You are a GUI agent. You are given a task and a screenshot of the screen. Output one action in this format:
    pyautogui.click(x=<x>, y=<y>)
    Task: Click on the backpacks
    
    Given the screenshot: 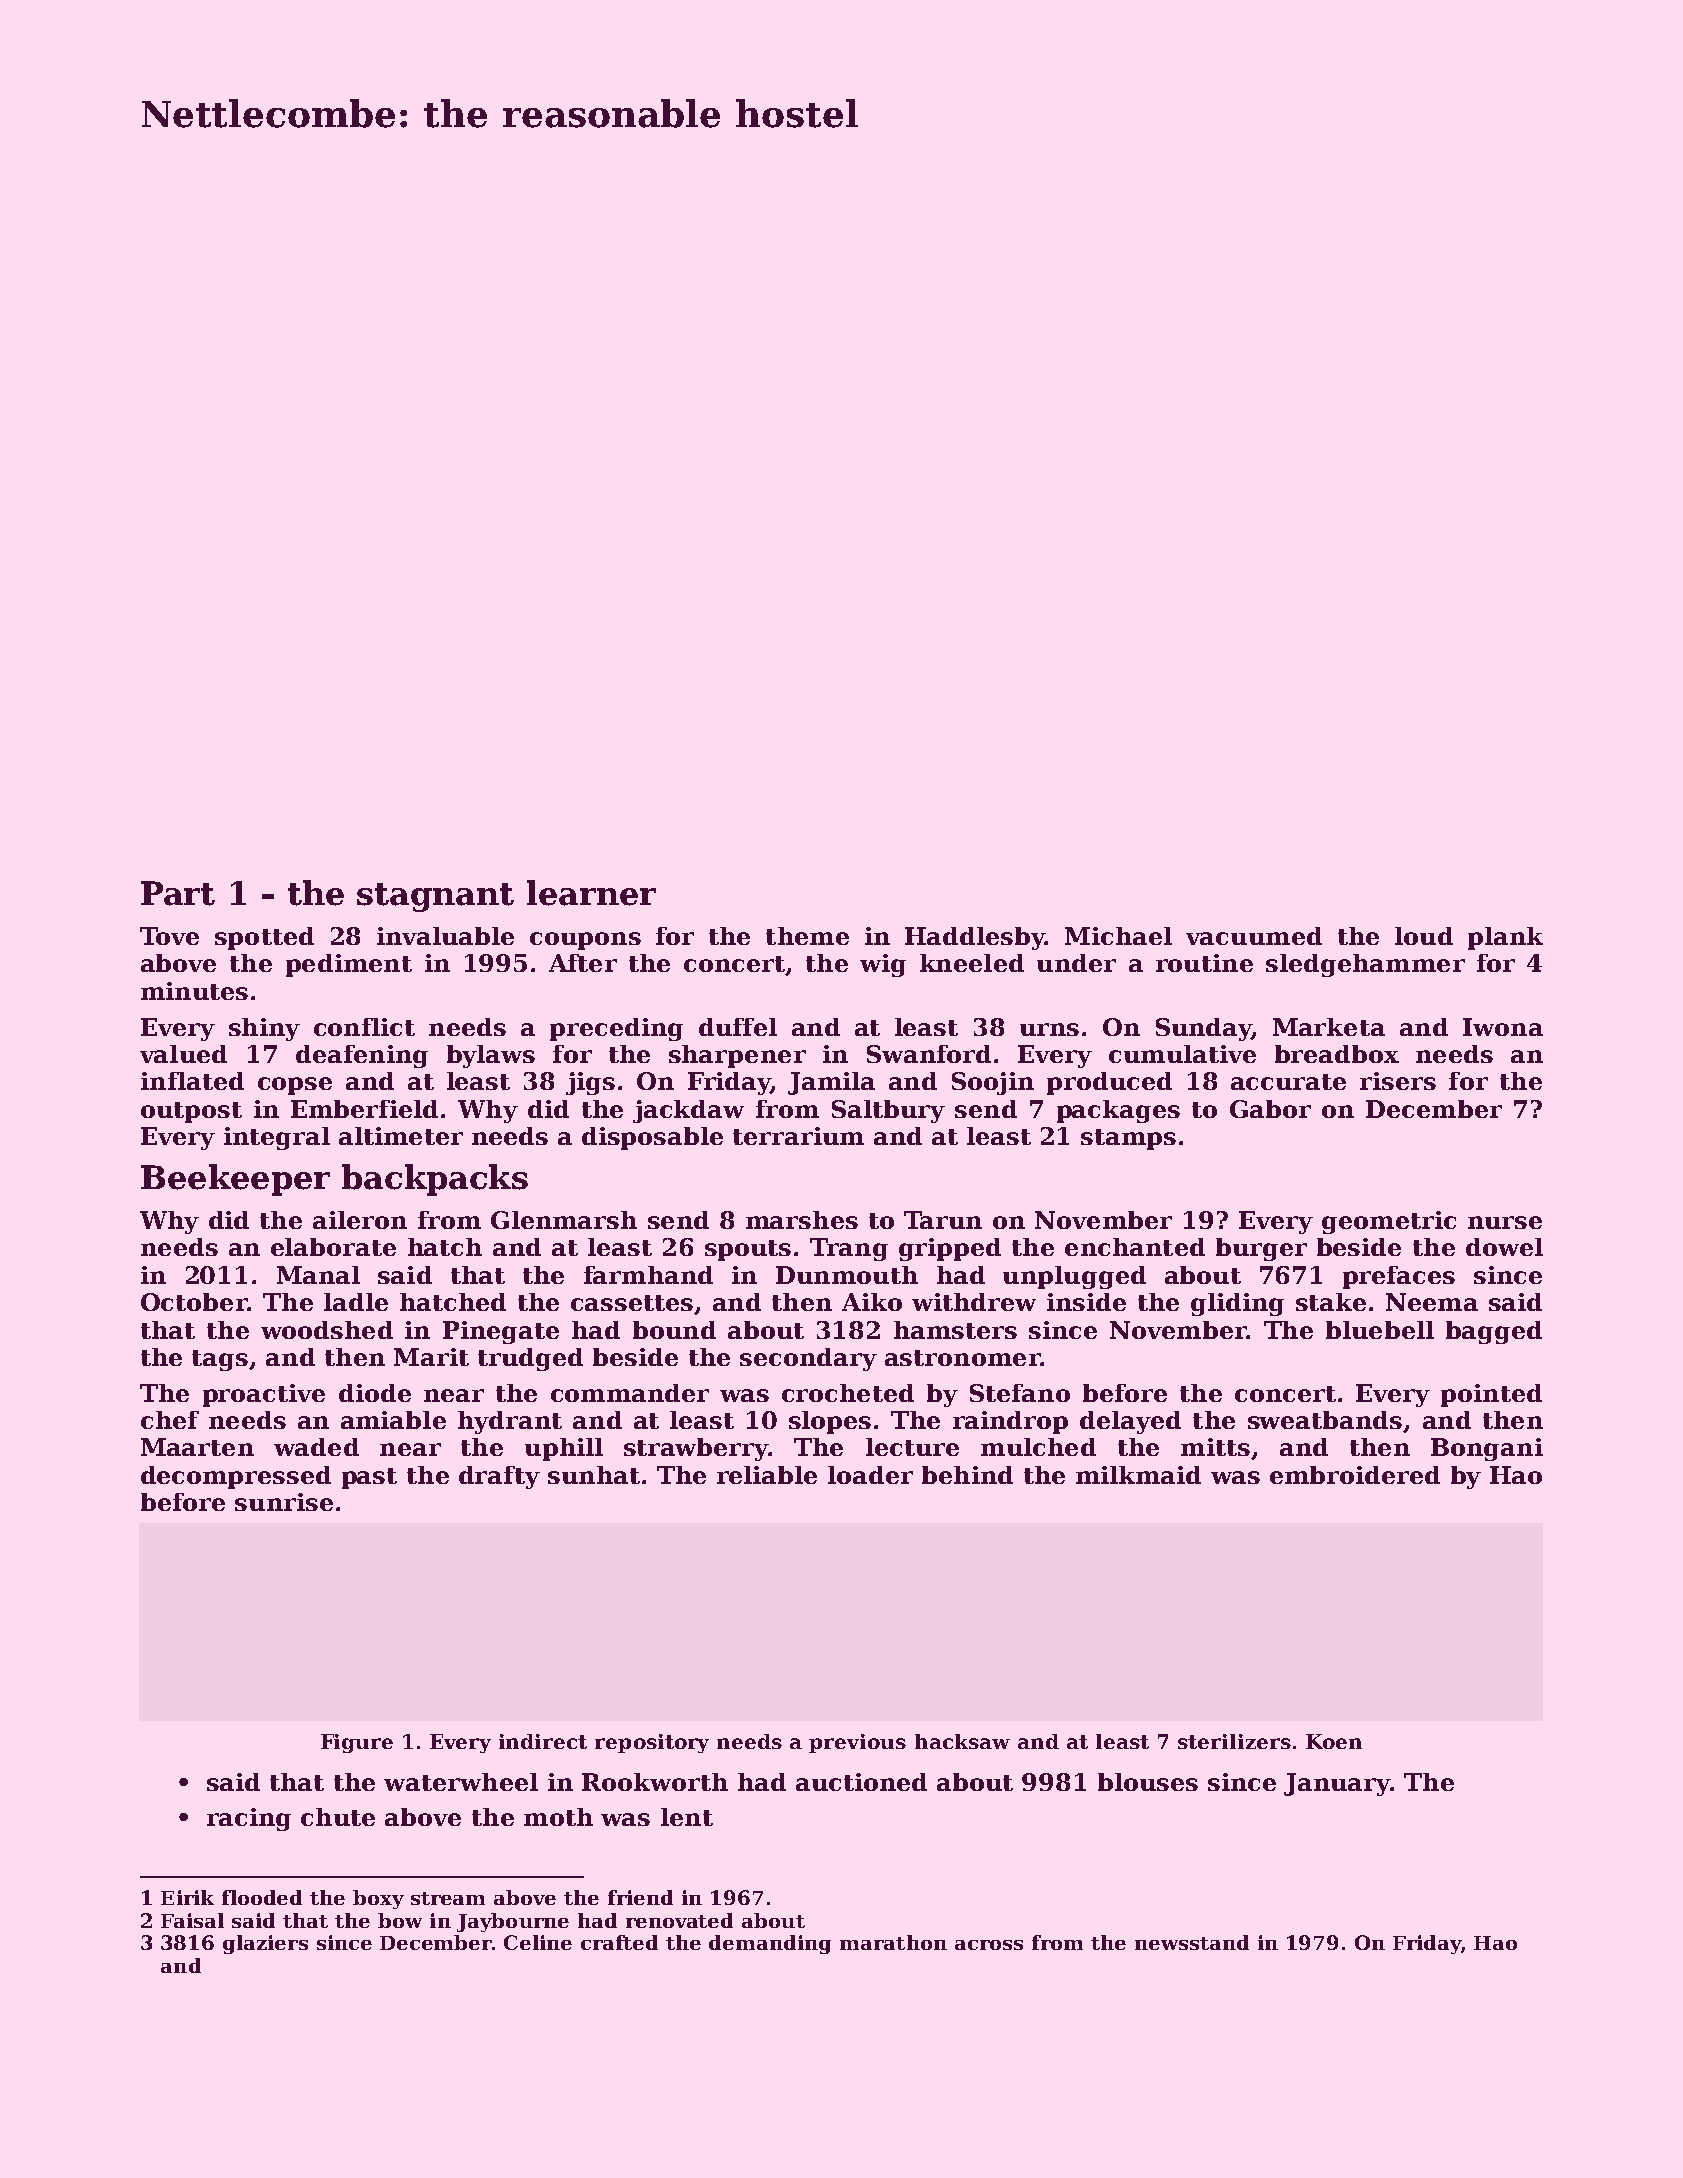 What is the action you would take?
    pyautogui.click(x=435, y=1180)
